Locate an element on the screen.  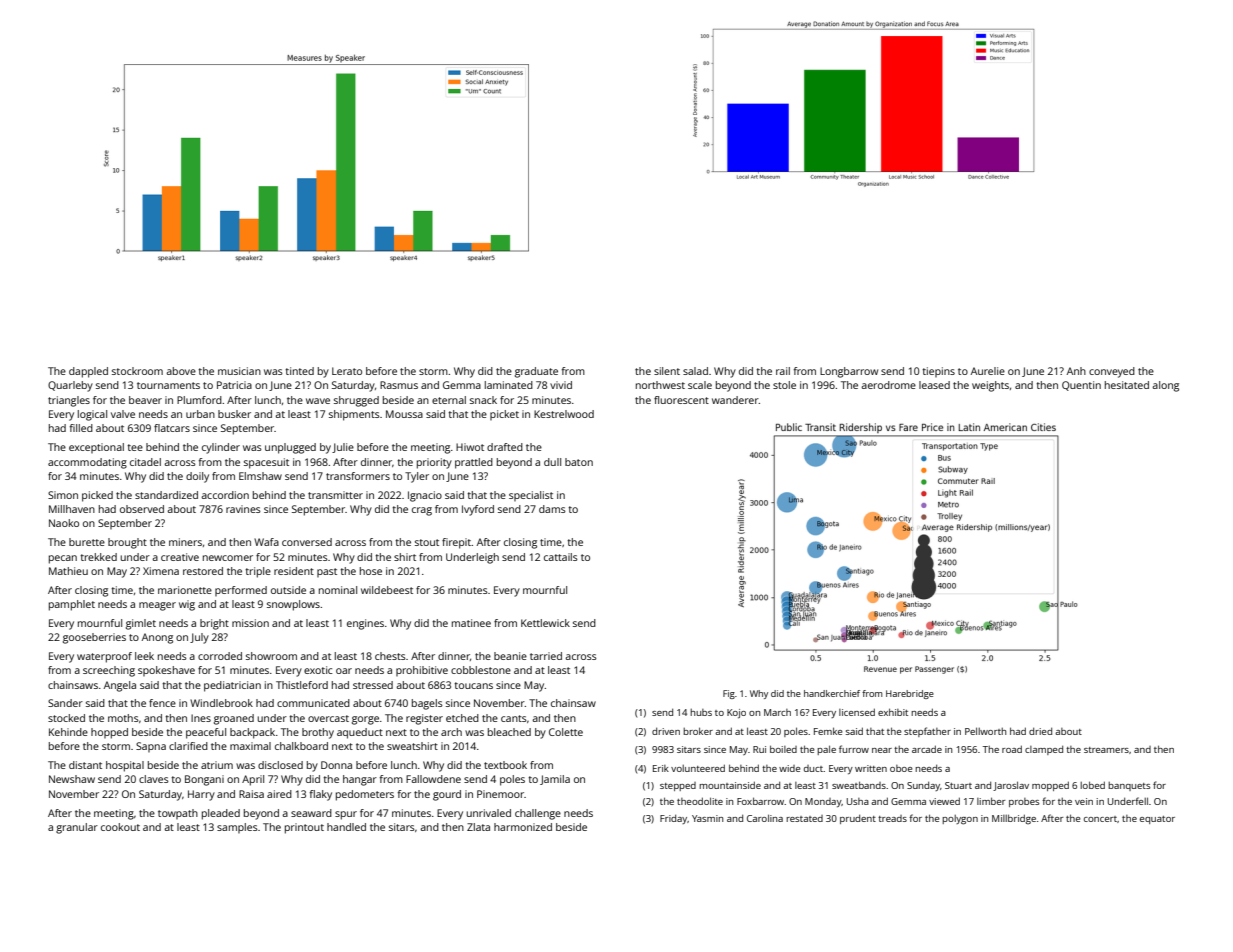
stockroom is located at coordinates (137, 371).
